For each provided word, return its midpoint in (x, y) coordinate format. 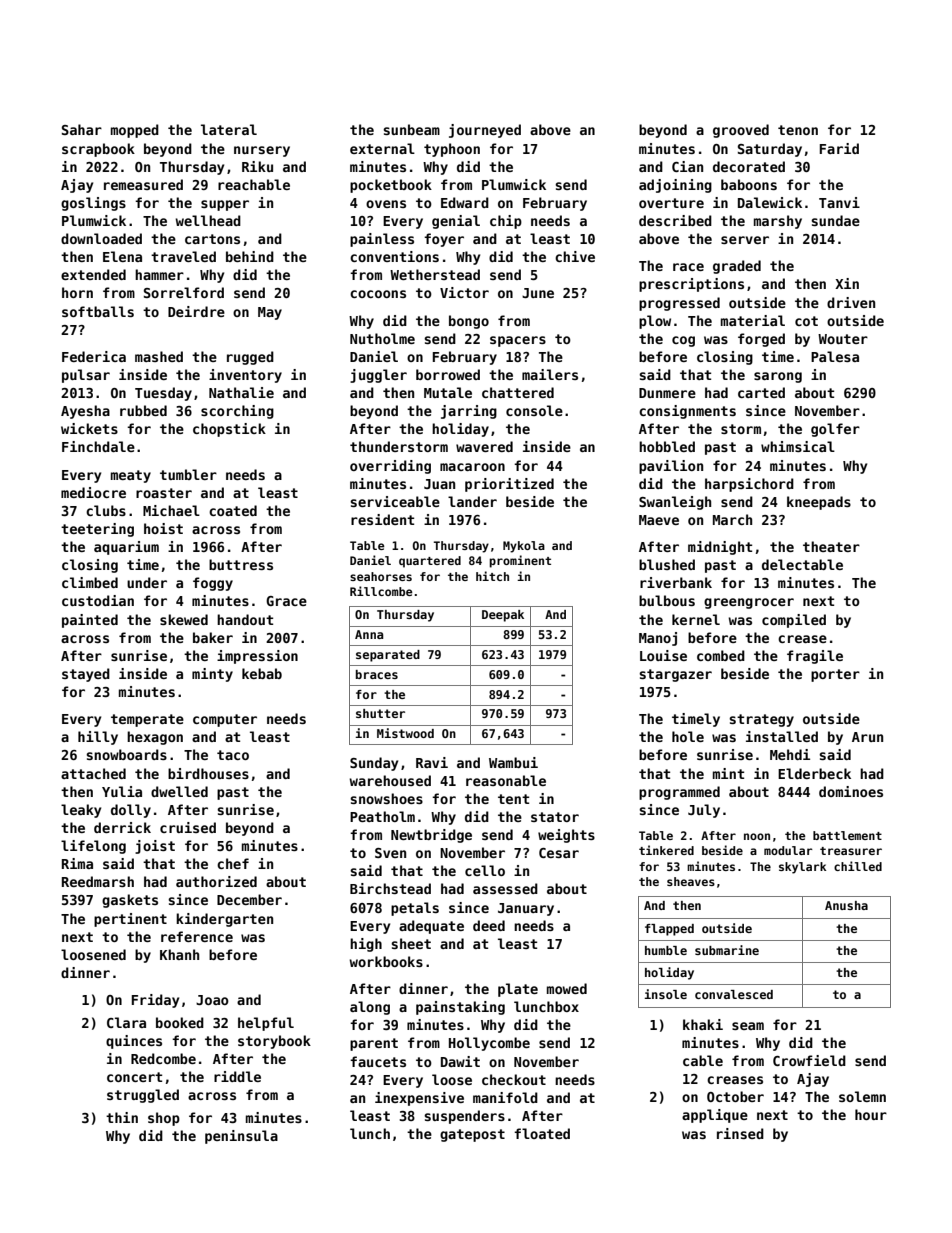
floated (542, 1133)
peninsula (241, 1137)
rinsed (740, 1133)
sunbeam (411, 129)
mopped (135, 131)
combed (721, 655)
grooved (741, 131)
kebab (262, 673)
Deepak (503, 616)
